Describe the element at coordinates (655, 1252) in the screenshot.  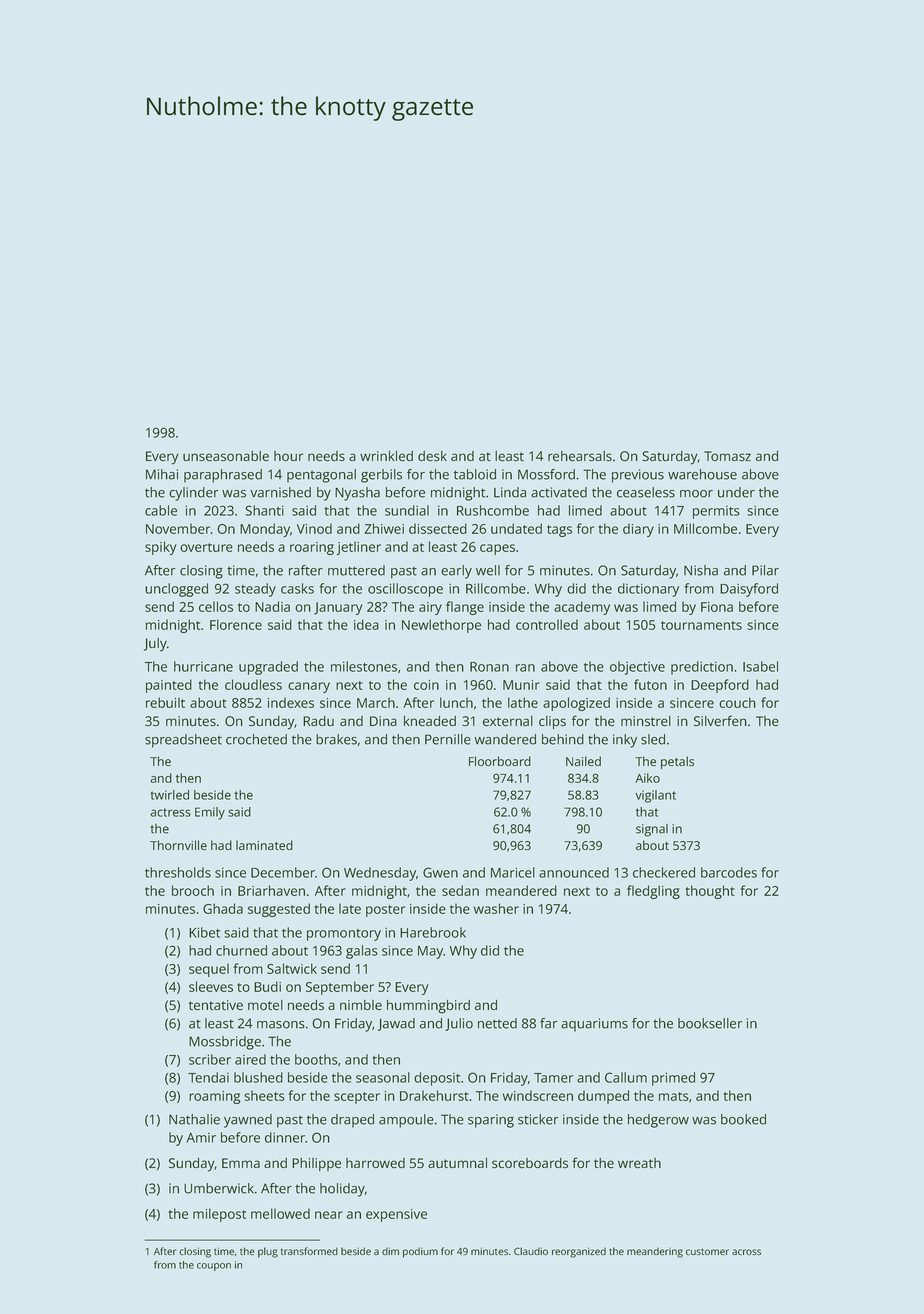
I see `meandering` at that location.
